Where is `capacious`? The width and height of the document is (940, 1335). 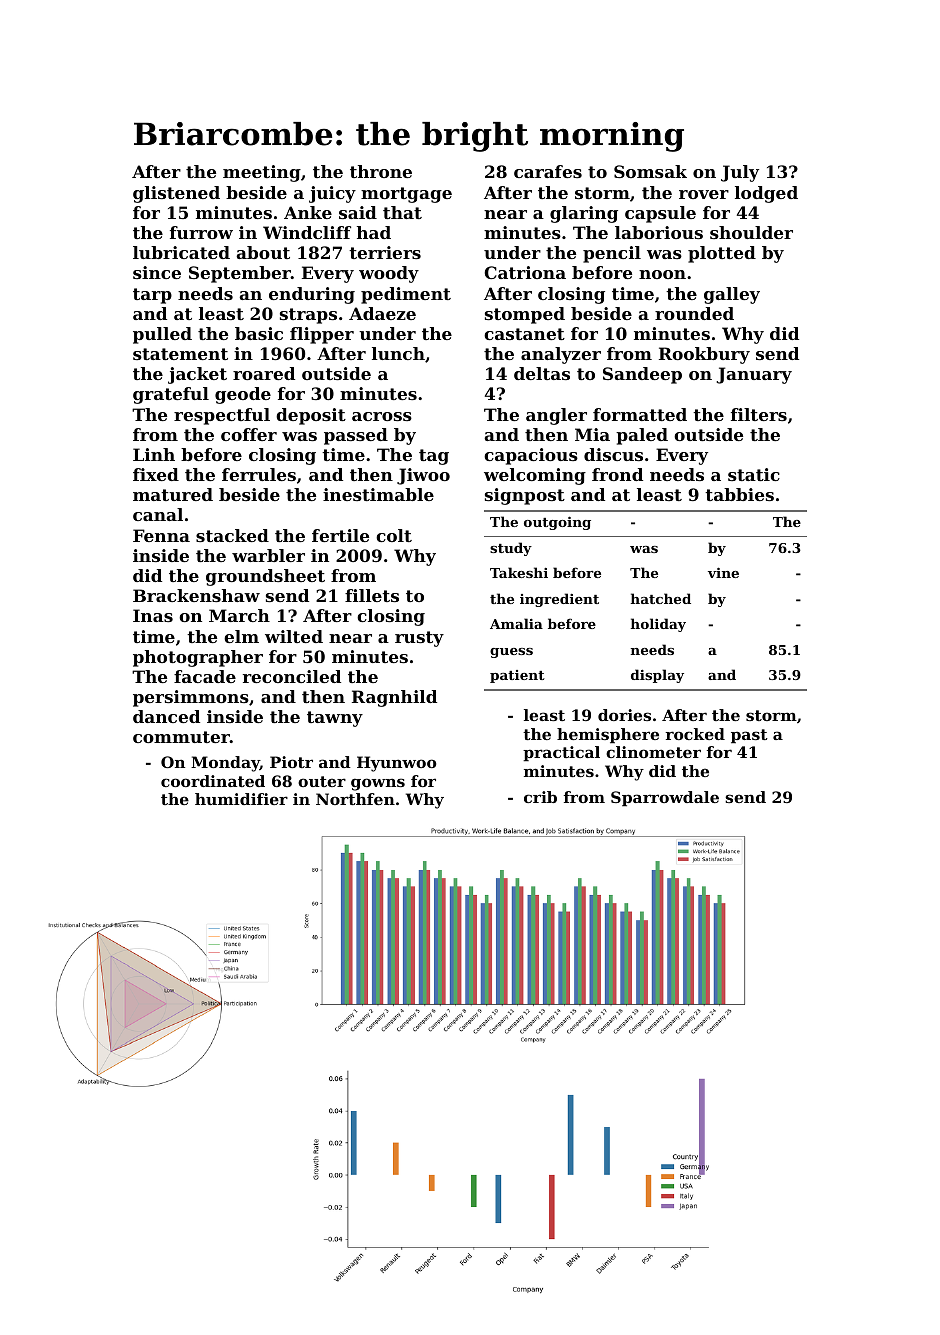
capacious is located at coordinates (531, 456).
